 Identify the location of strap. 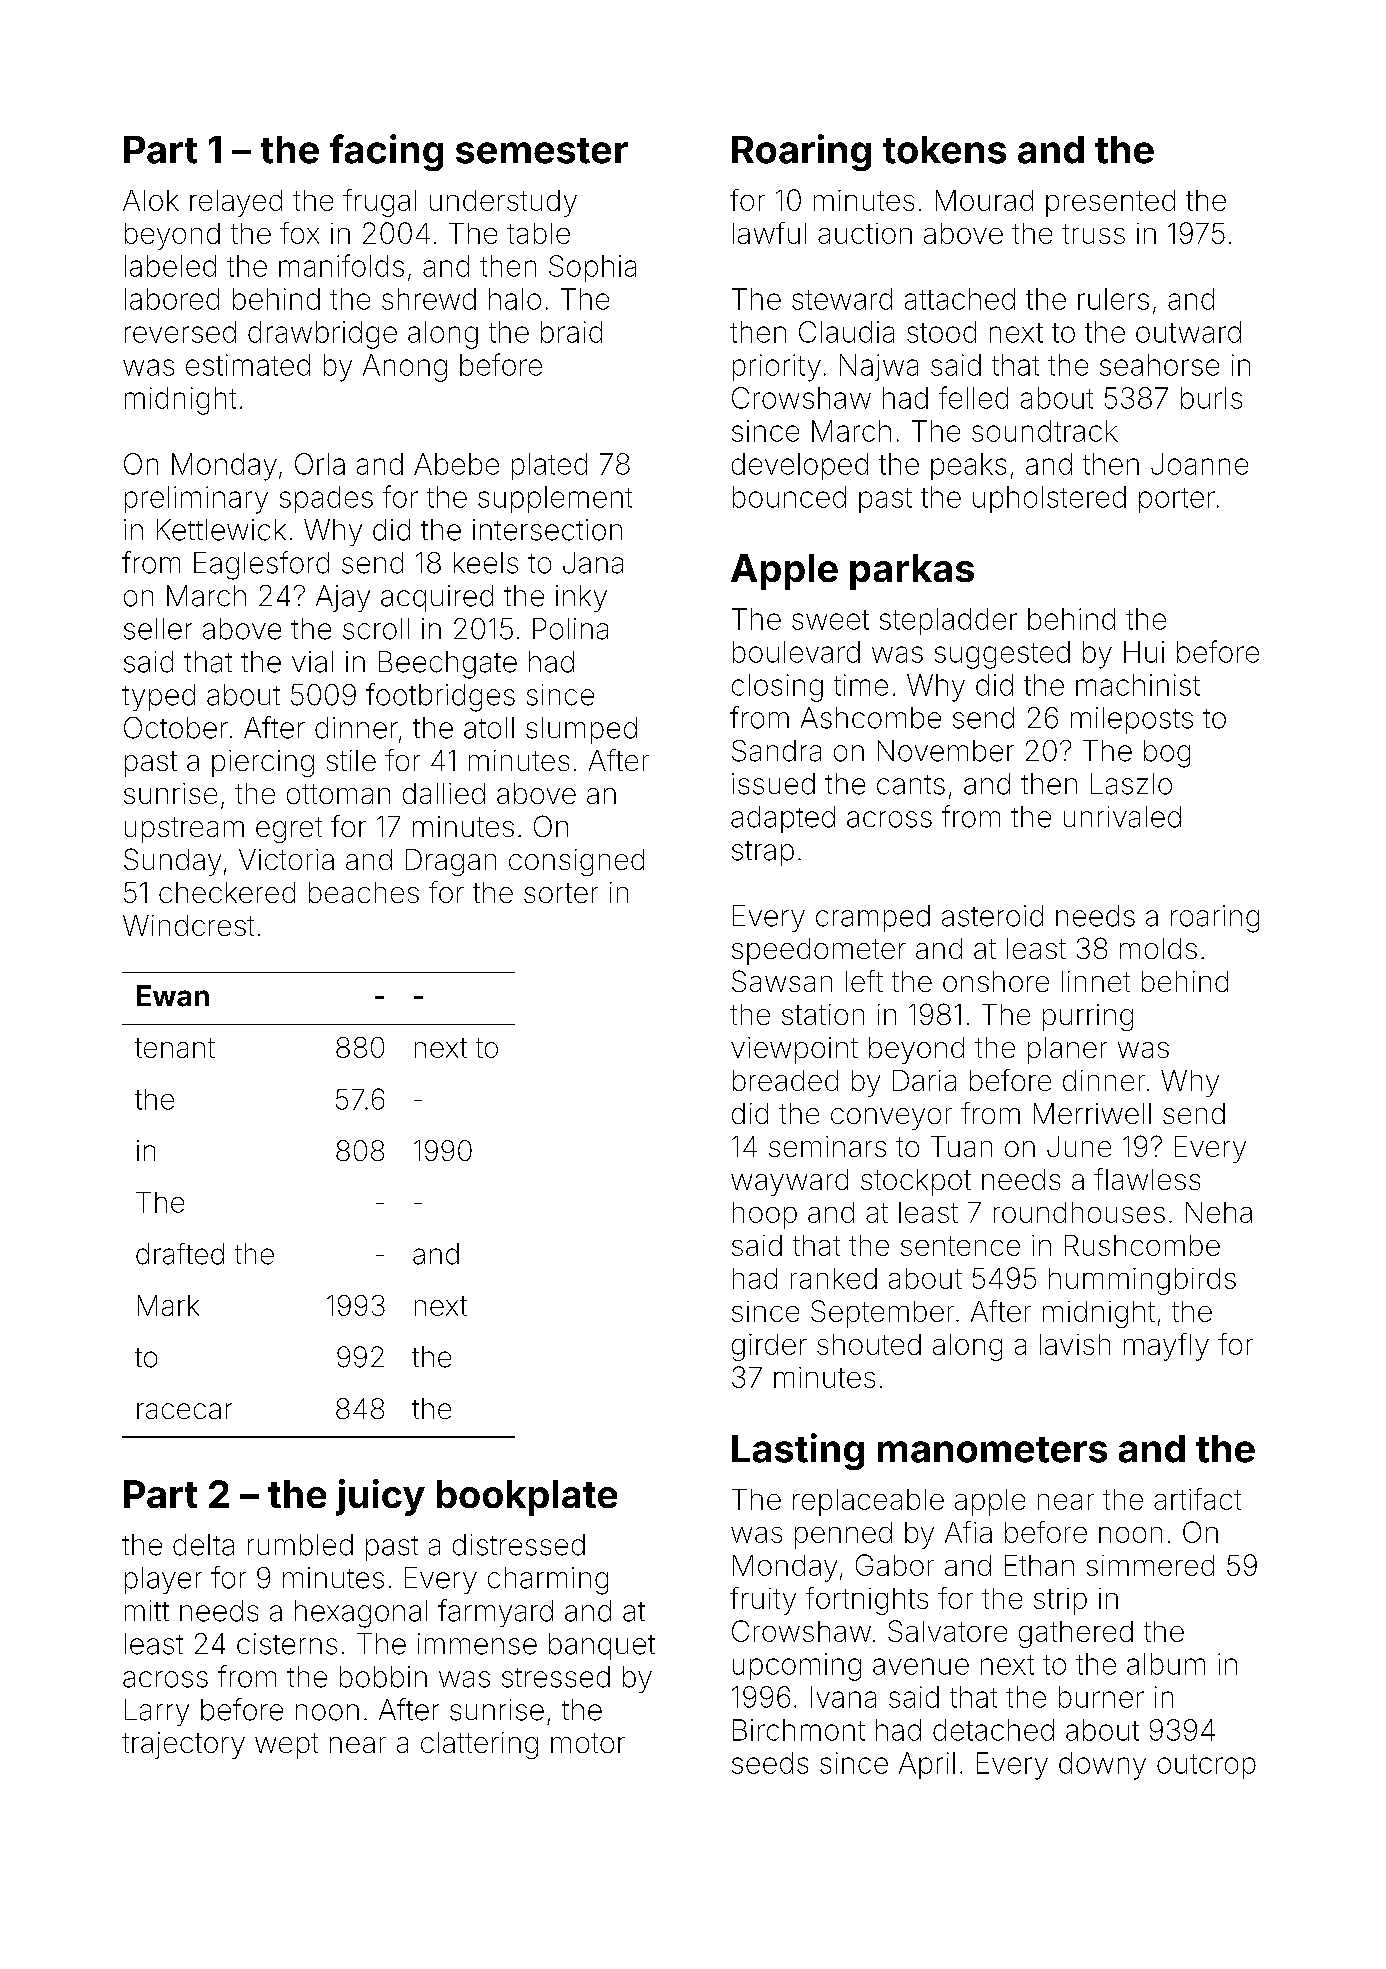
(763, 853).
